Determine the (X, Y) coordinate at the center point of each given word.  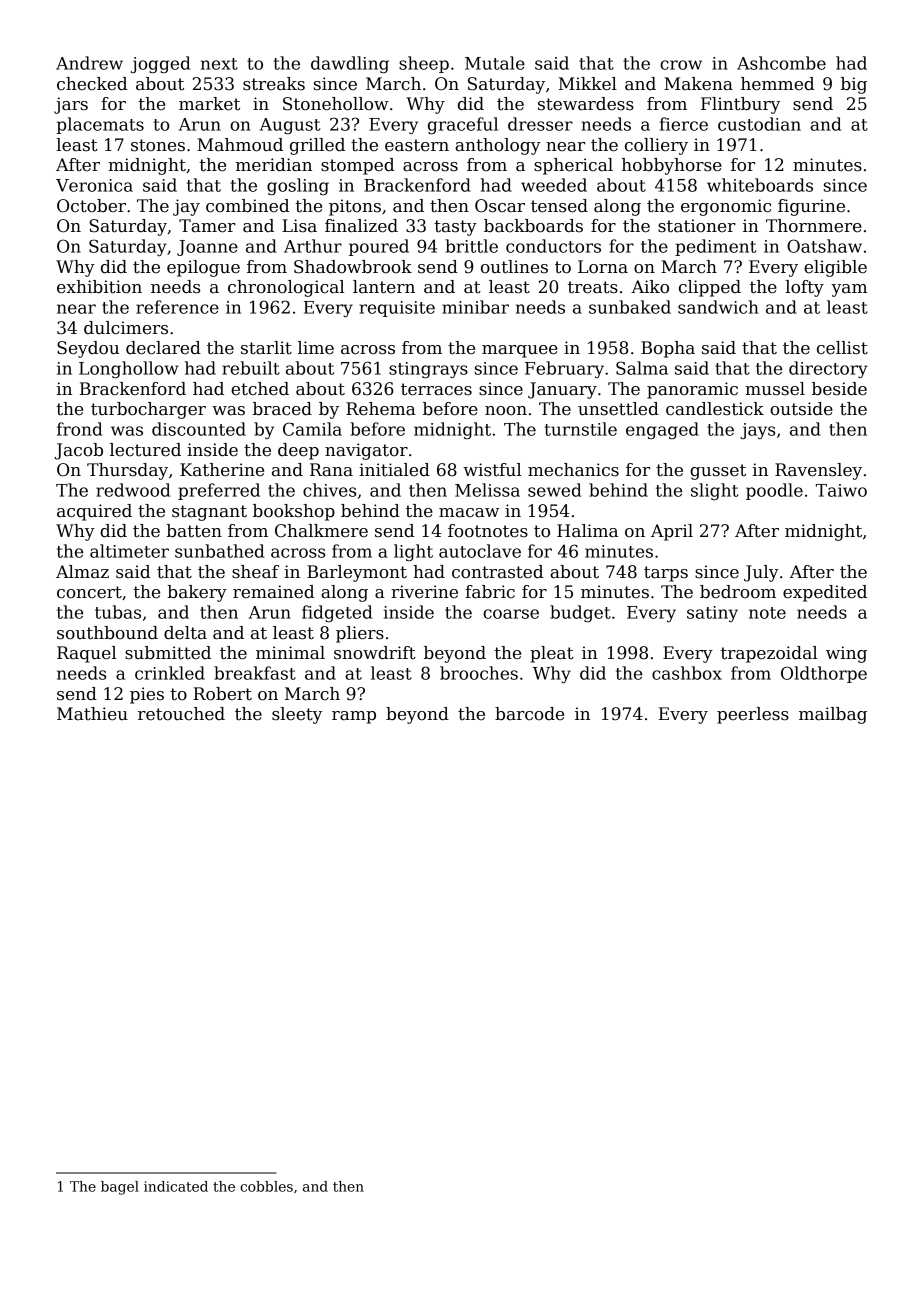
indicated (176, 1186)
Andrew (89, 63)
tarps (666, 574)
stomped (357, 166)
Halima (587, 531)
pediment (715, 247)
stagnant (209, 513)
